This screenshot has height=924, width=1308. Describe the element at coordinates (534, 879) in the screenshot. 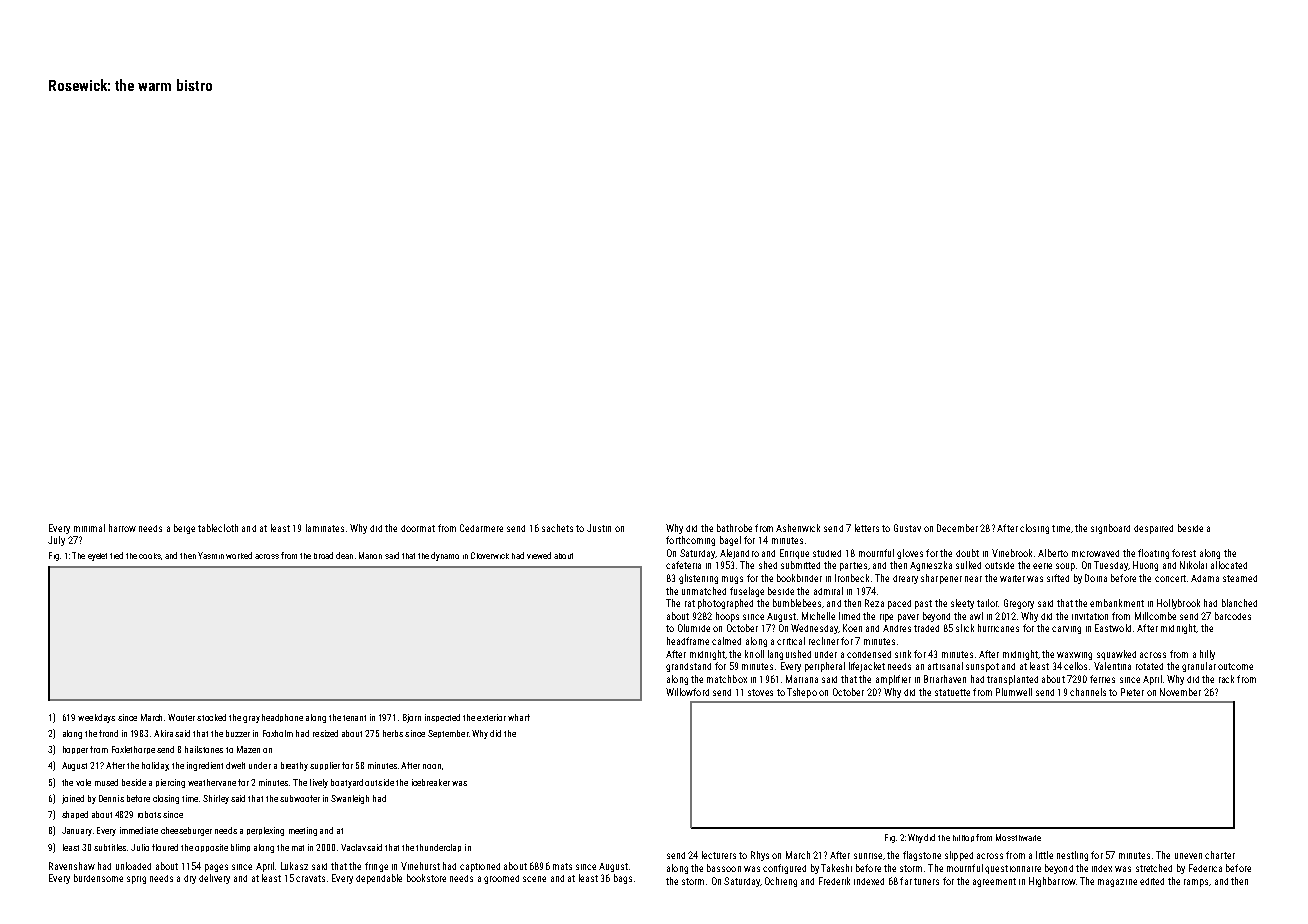

I see `scene` at that location.
